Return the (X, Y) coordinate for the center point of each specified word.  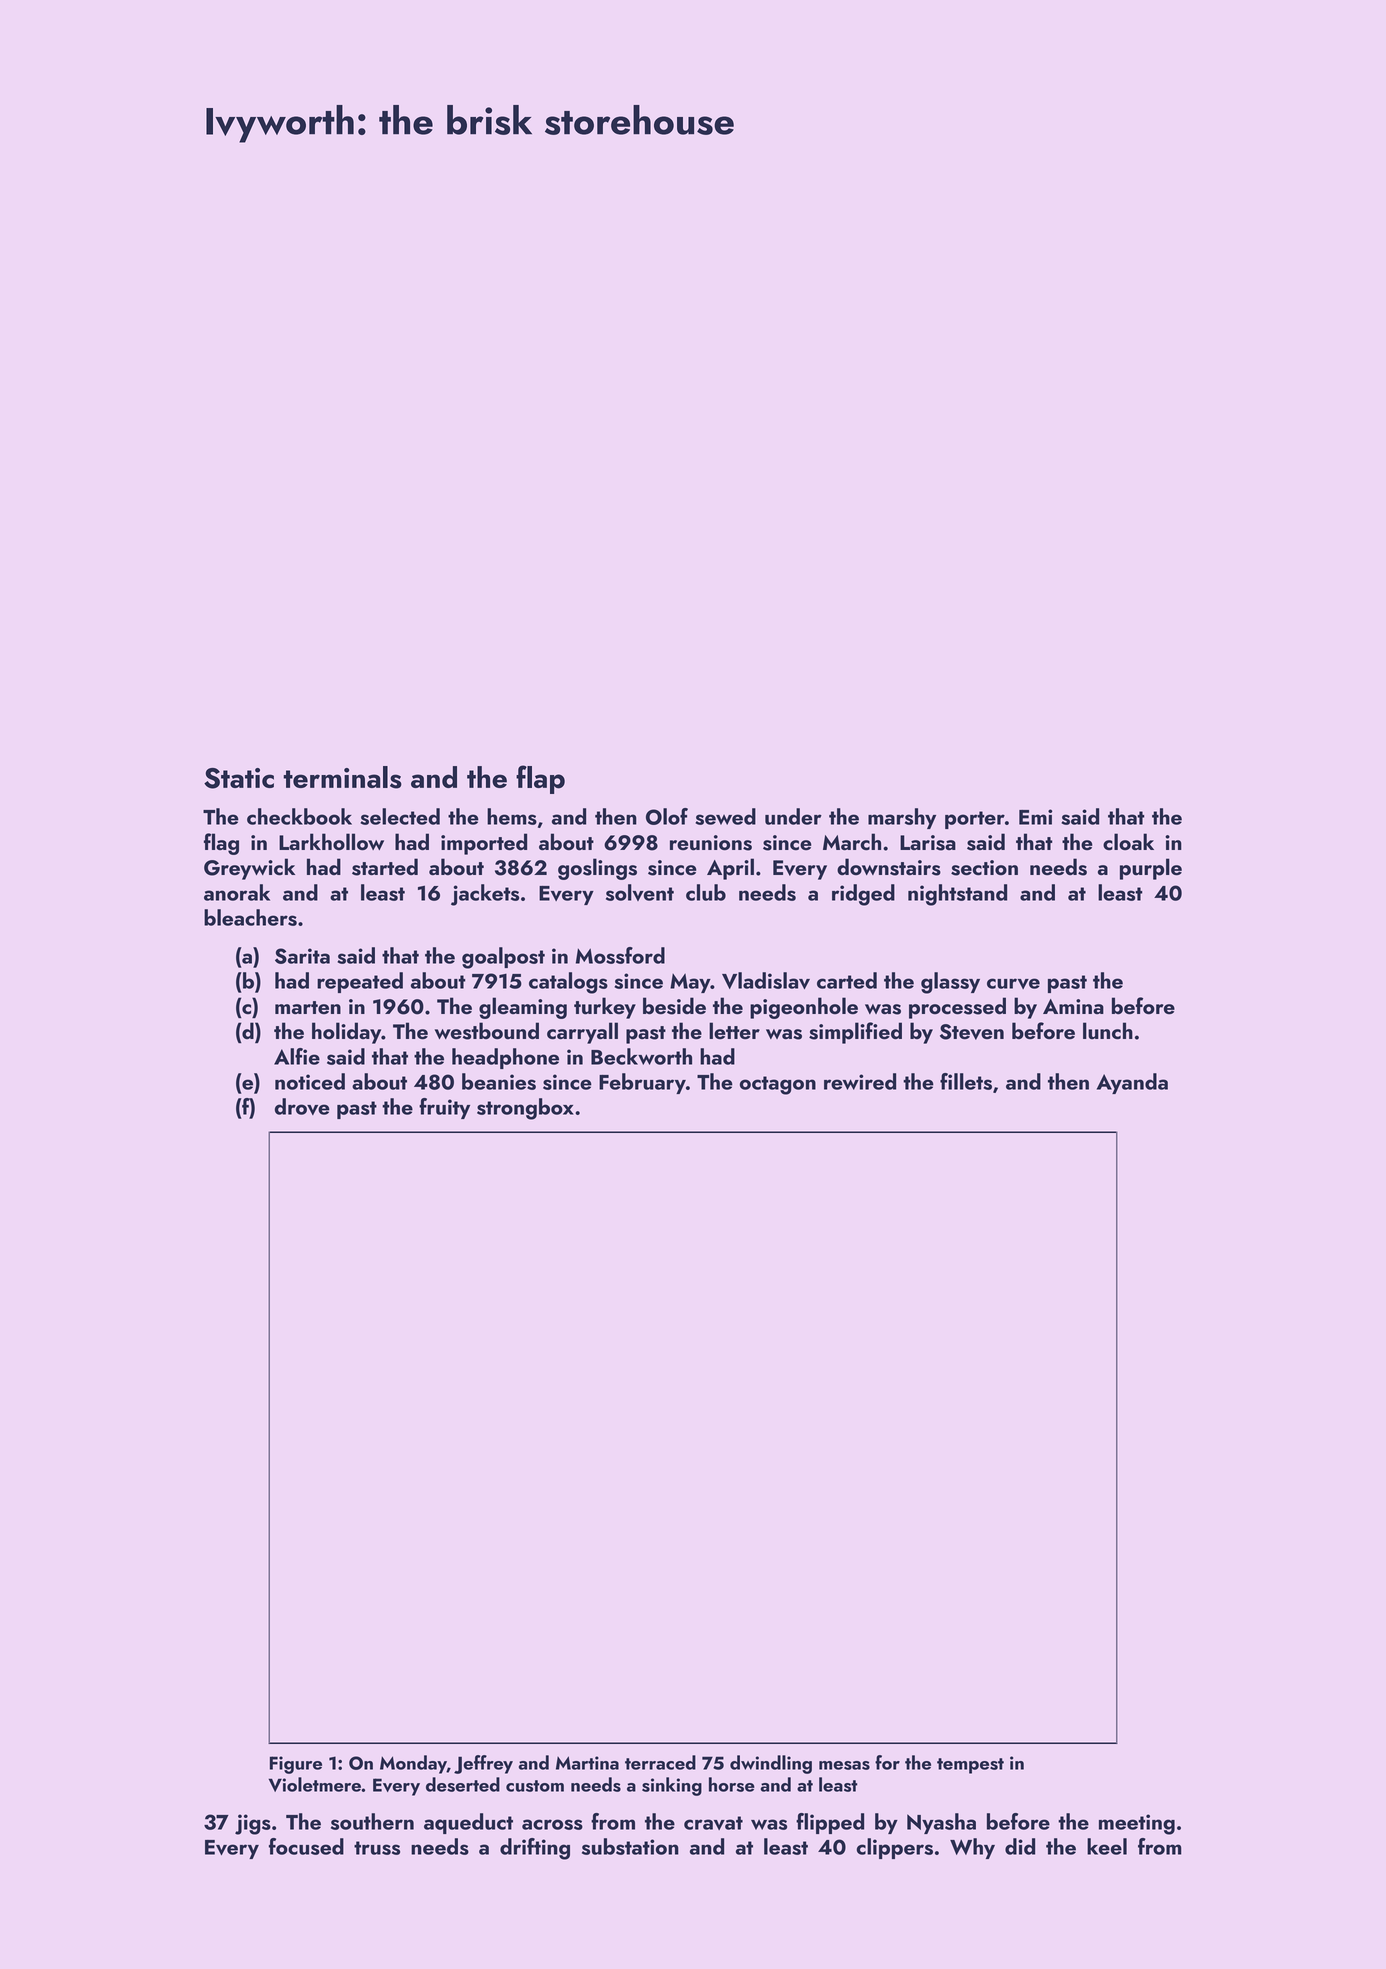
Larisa (928, 843)
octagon (778, 1085)
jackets (485, 895)
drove (302, 1106)
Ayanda (1132, 1083)
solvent (640, 892)
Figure (296, 1765)
